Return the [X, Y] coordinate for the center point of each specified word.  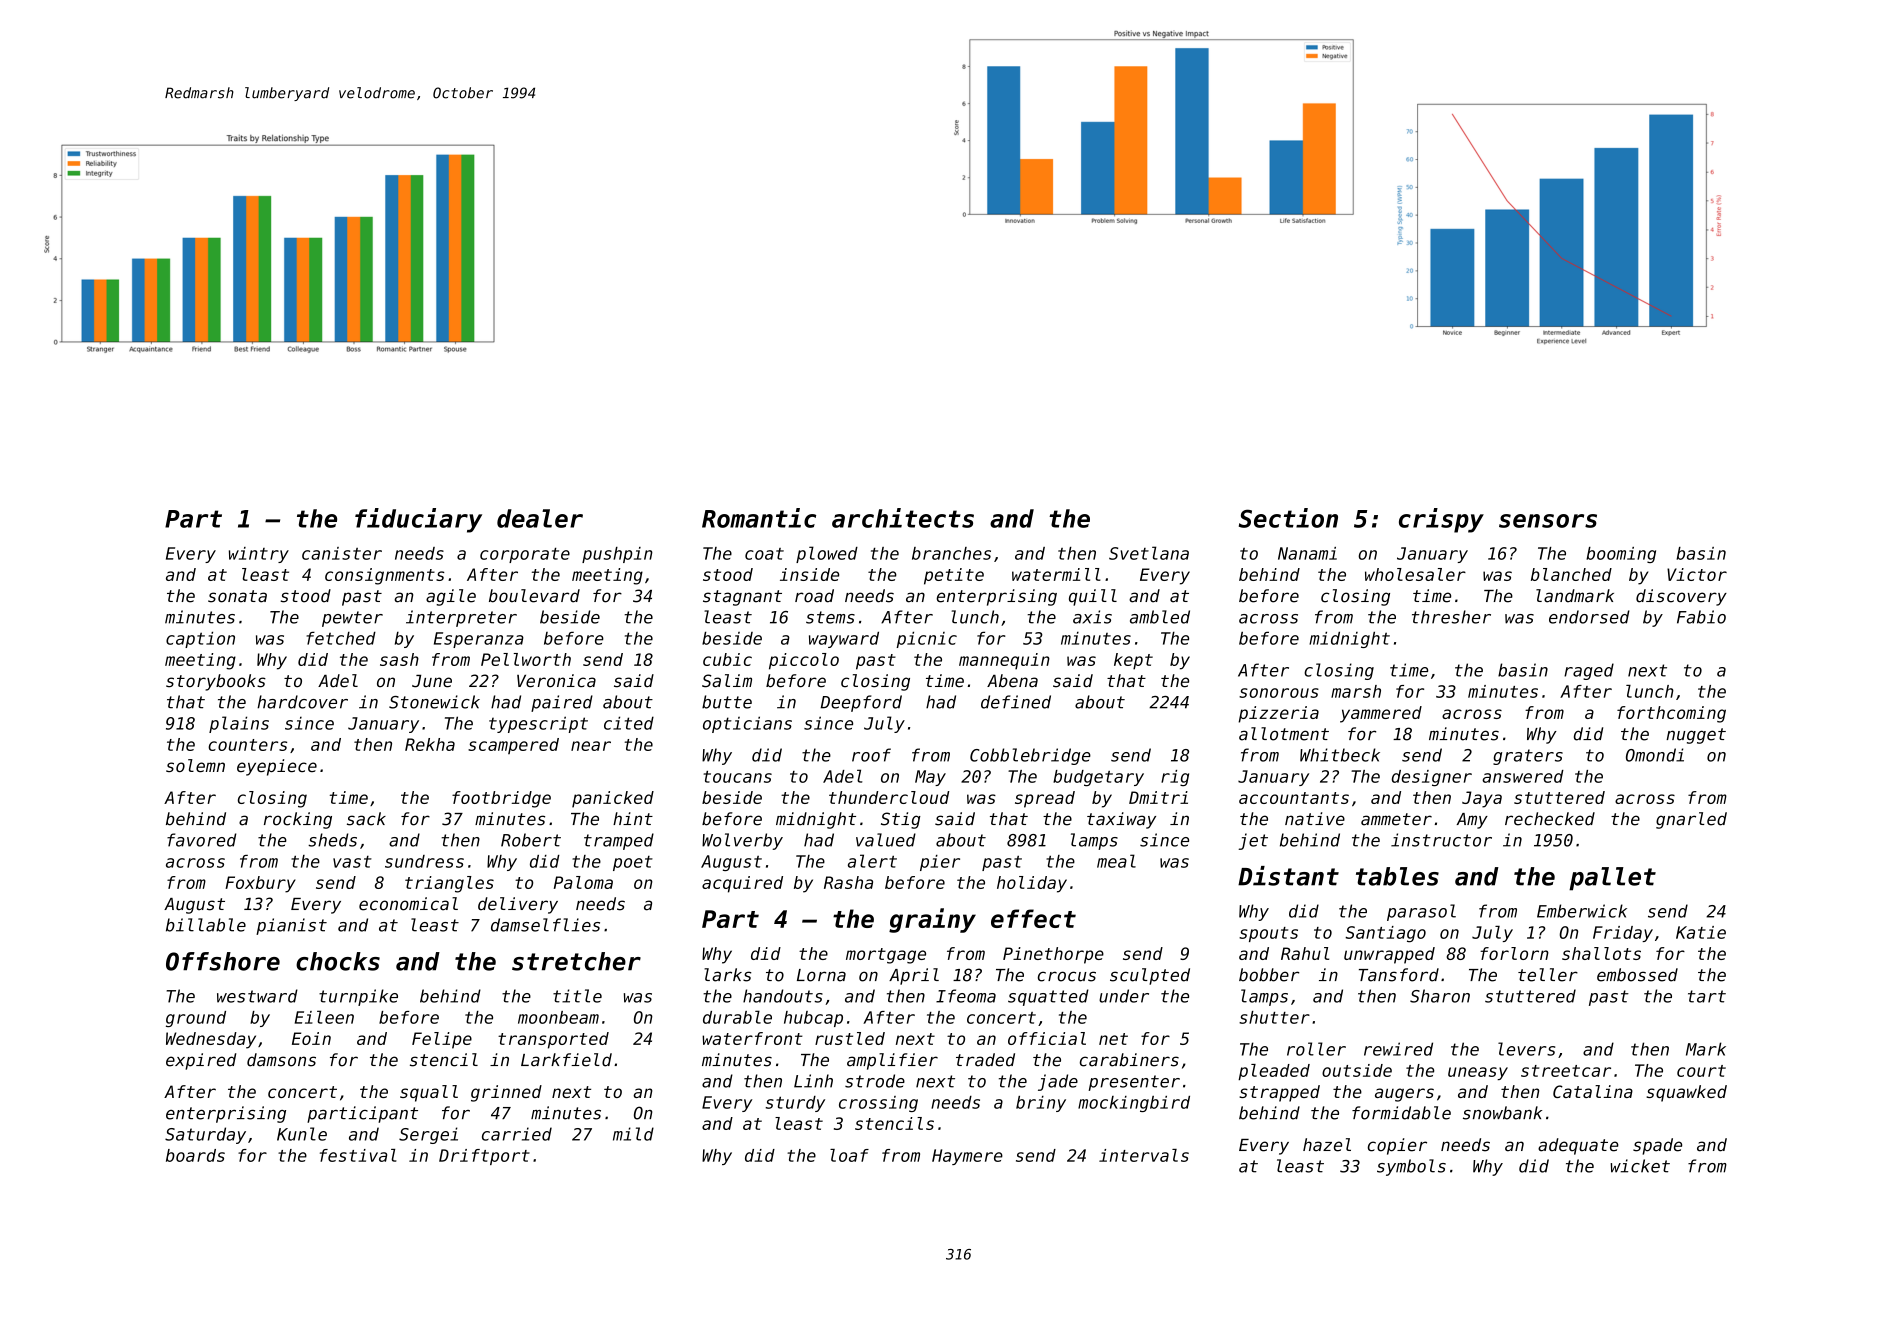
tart [1707, 996]
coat [764, 554]
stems [830, 617]
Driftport [484, 1157]
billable [206, 925]
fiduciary [418, 520]
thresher [1451, 617]
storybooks [216, 682]
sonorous [1279, 693]
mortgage [886, 956]
